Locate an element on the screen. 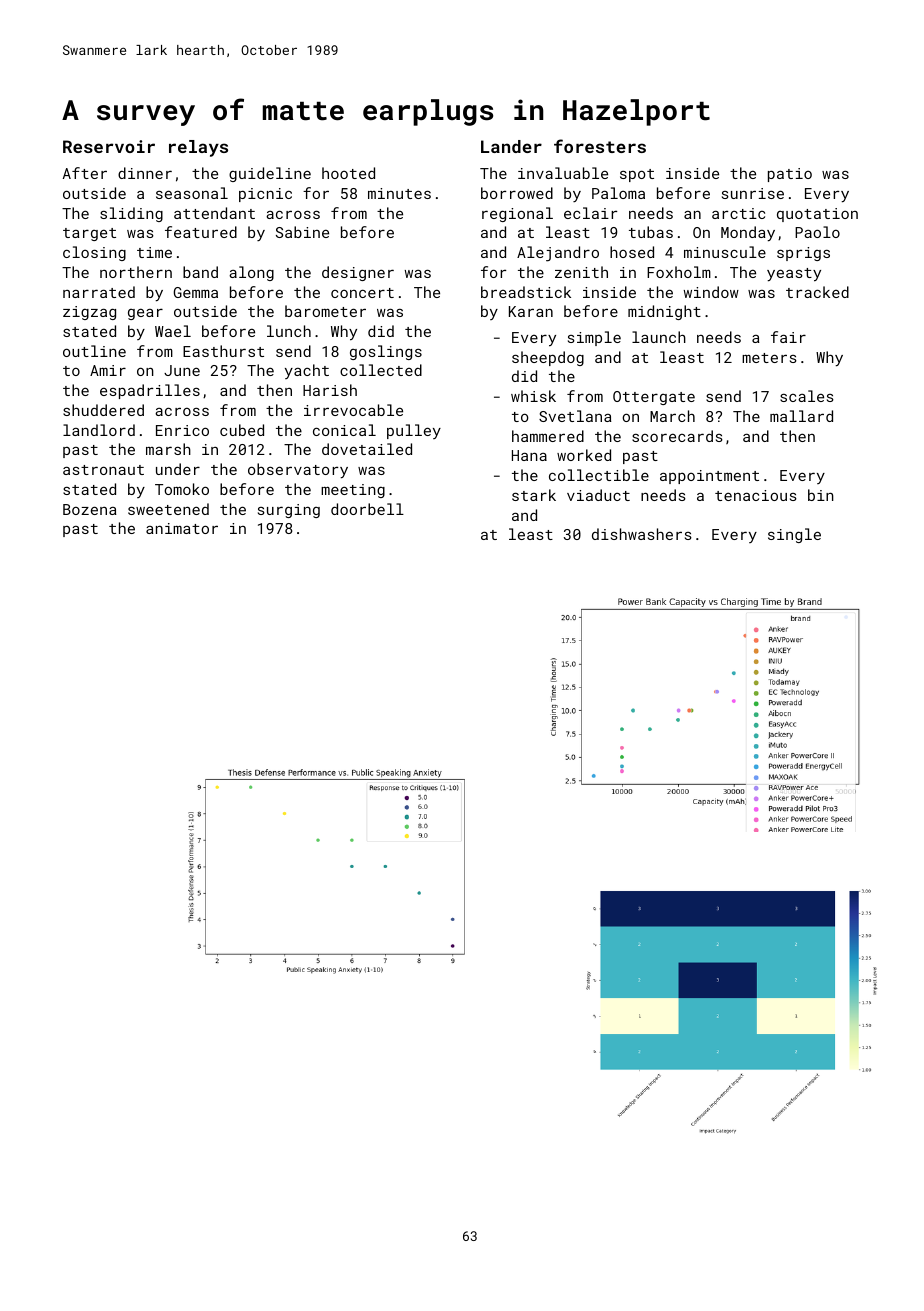  dishwashers is located at coordinates (642, 534).
